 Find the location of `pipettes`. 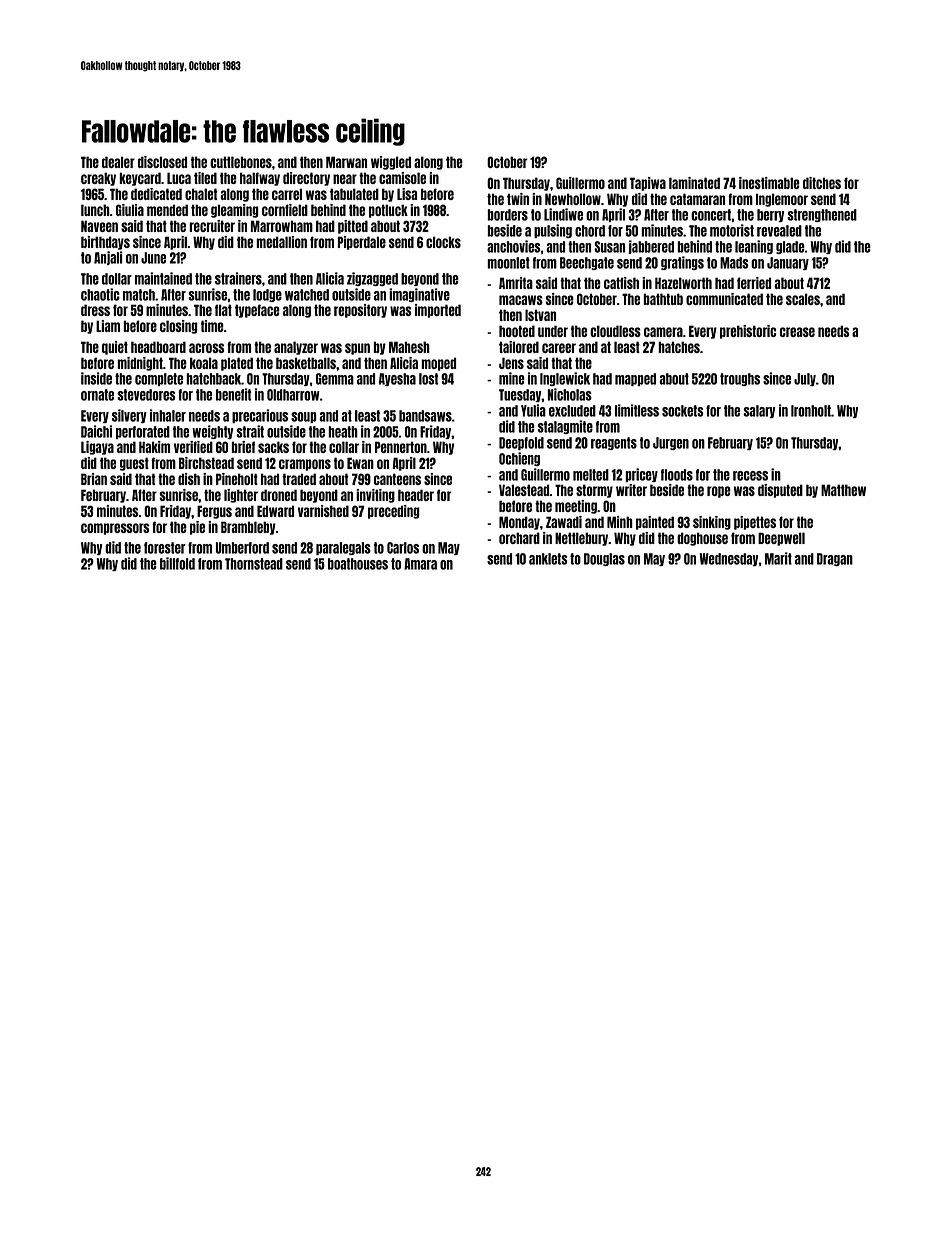

pipettes is located at coordinates (755, 523).
